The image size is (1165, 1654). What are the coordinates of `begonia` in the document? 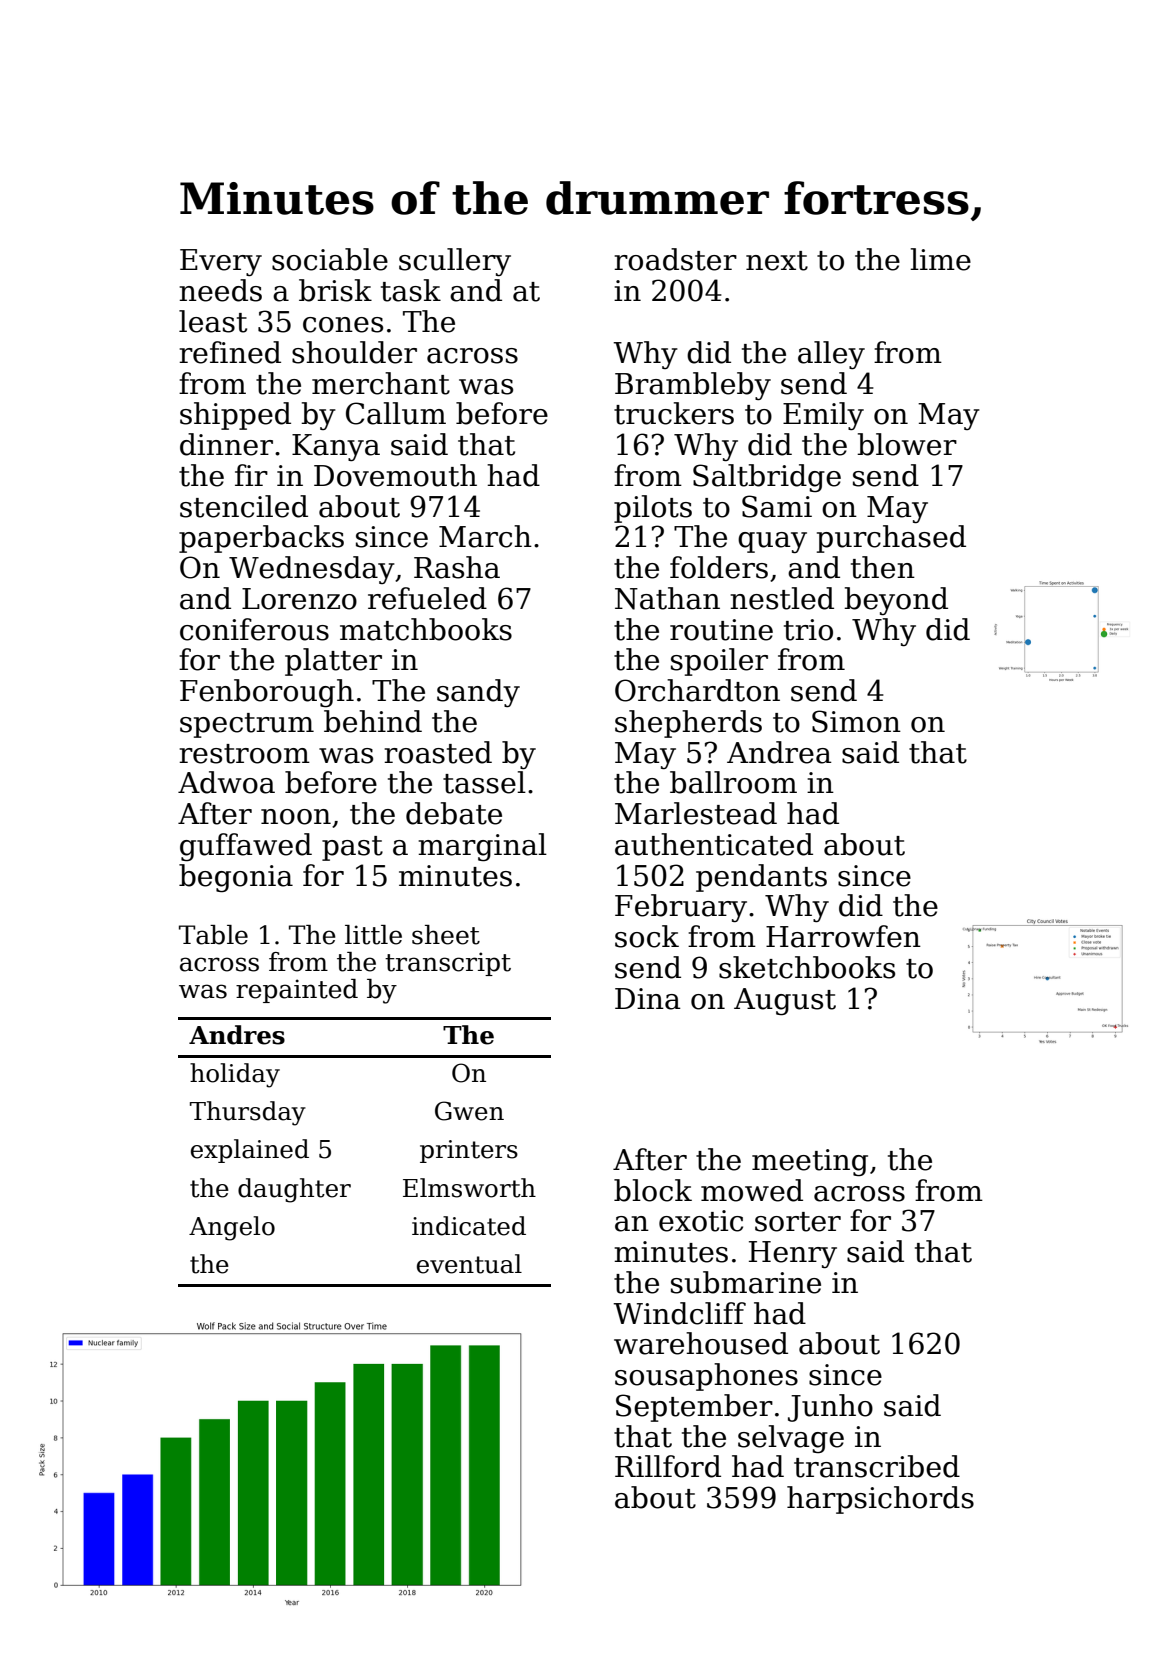 It's located at (236, 878).
